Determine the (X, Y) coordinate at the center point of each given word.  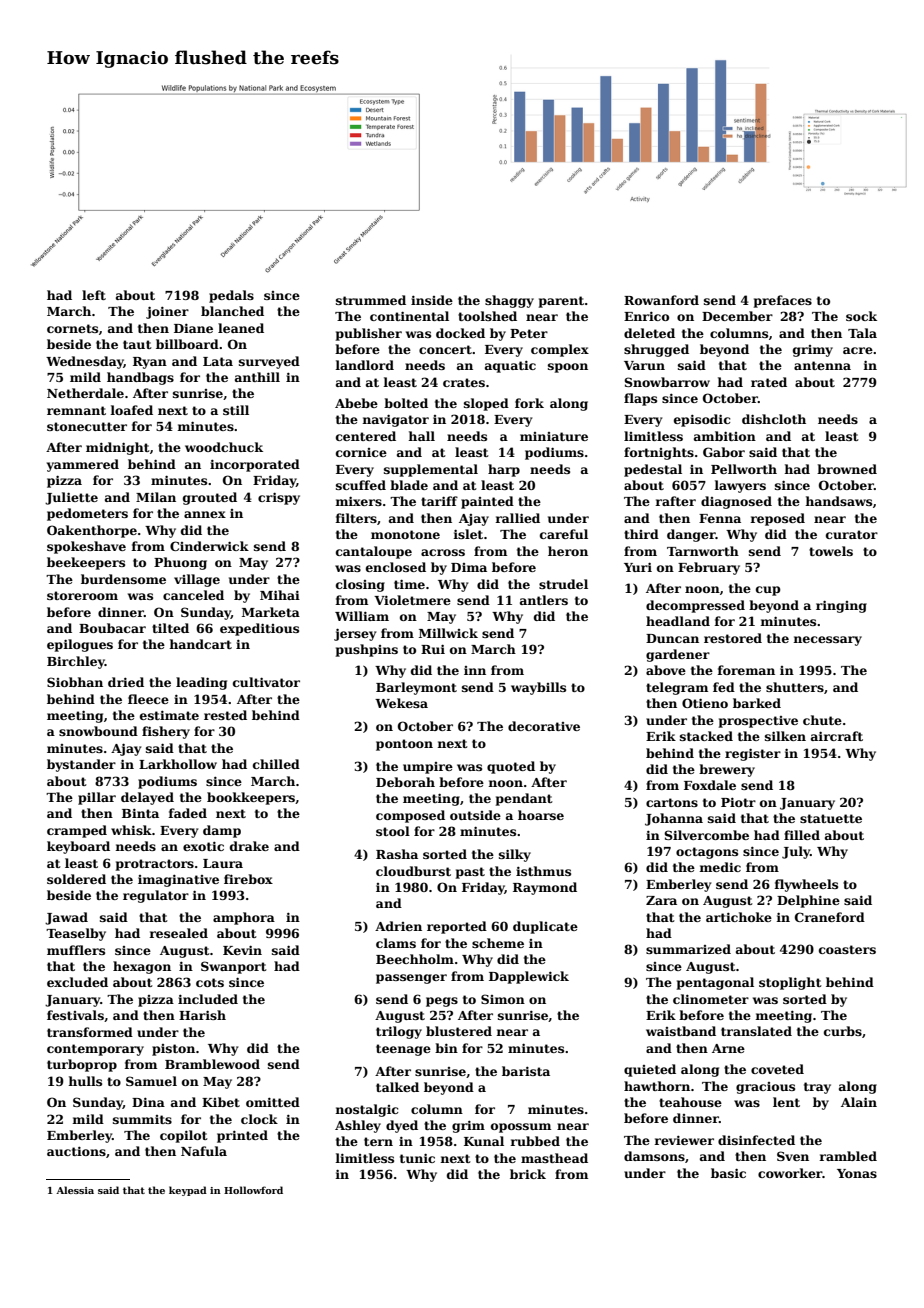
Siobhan (75, 682)
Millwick (448, 633)
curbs (843, 1031)
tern (378, 1141)
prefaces (783, 301)
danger (691, 535)
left (94, 295)
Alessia (75, 1190)
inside (432, 300)
